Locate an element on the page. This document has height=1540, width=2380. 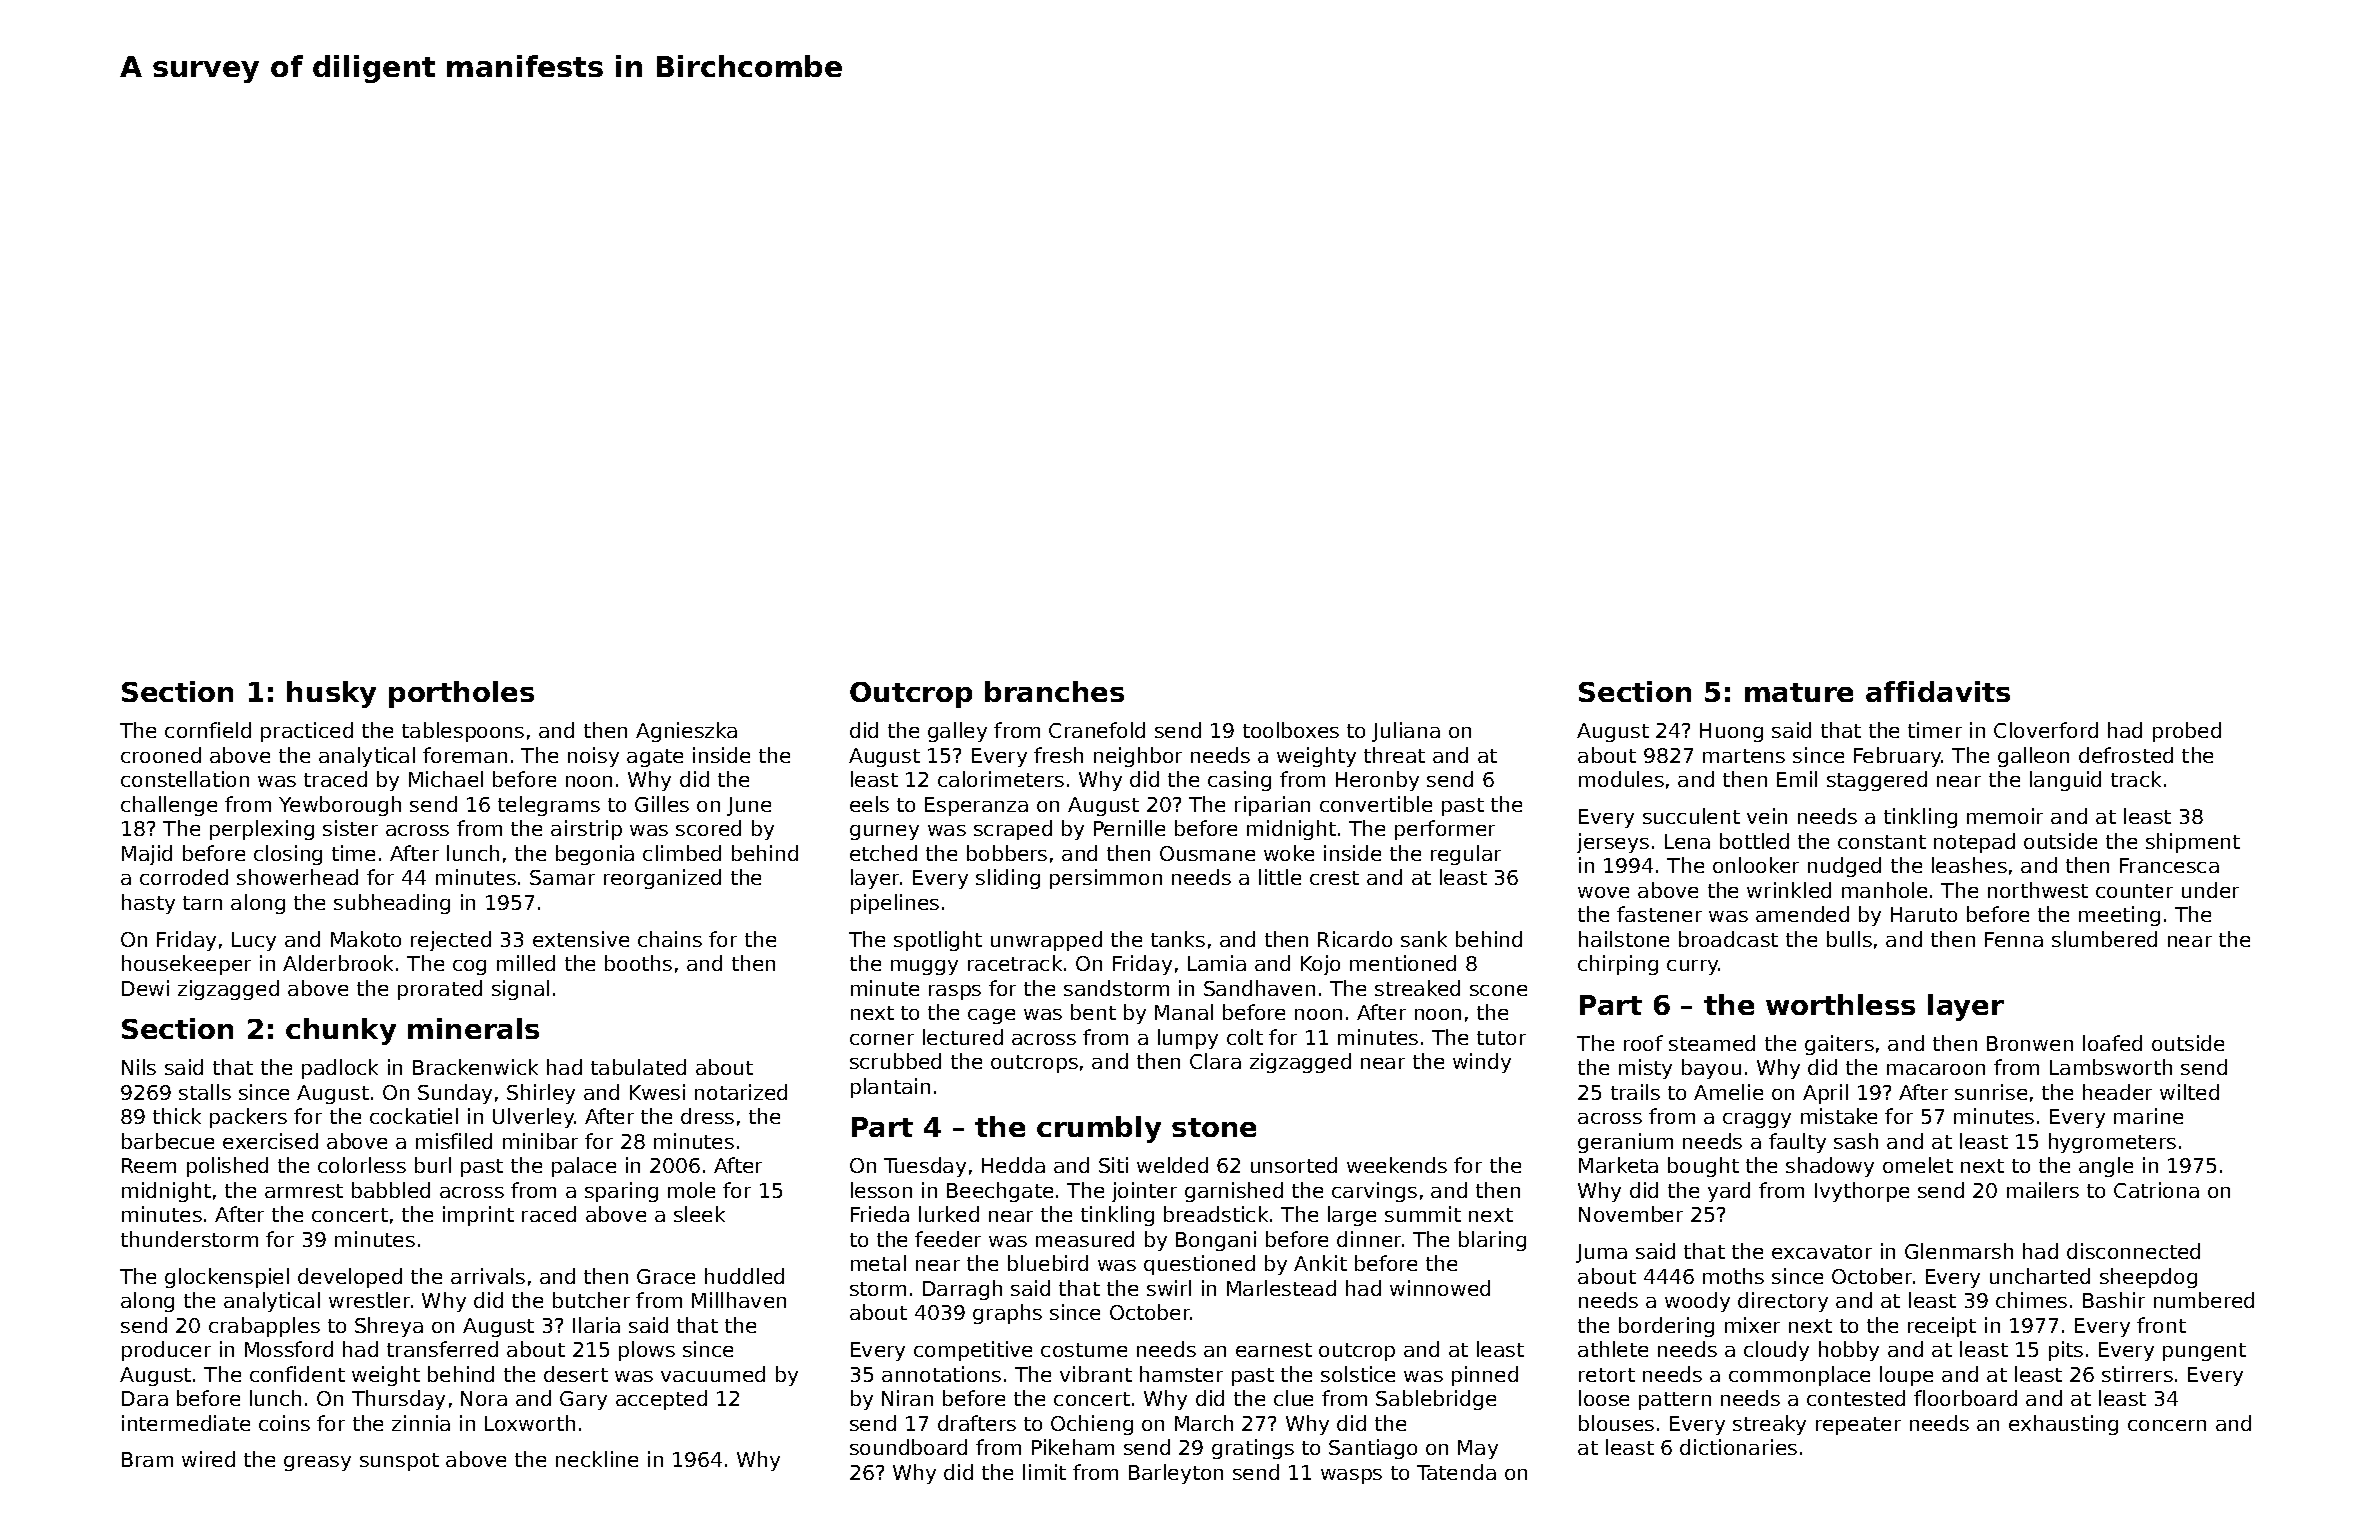
neckline is located at coordinates (597, 1459).
